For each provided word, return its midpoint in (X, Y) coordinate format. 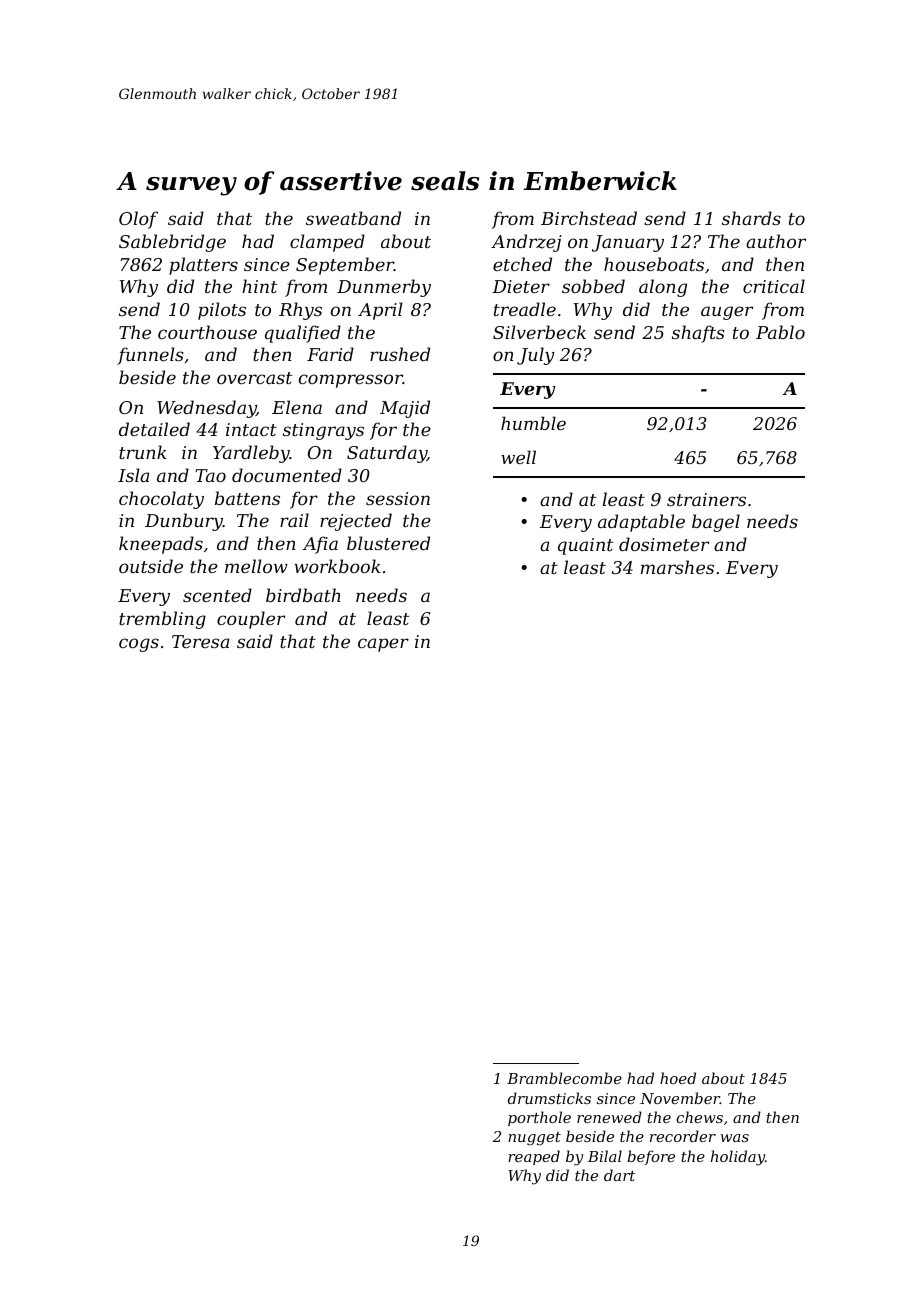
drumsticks (549, 1098)
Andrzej (526, 243)
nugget (534, 1139)
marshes (677, 567)
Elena (297, 407)
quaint (585, 546)
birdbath (303, 595)
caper (383, 645)
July (536, 356)
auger (727, 313)
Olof (138, 220)
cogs (139, 645)
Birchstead (589, 218)
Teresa (200, 641)
